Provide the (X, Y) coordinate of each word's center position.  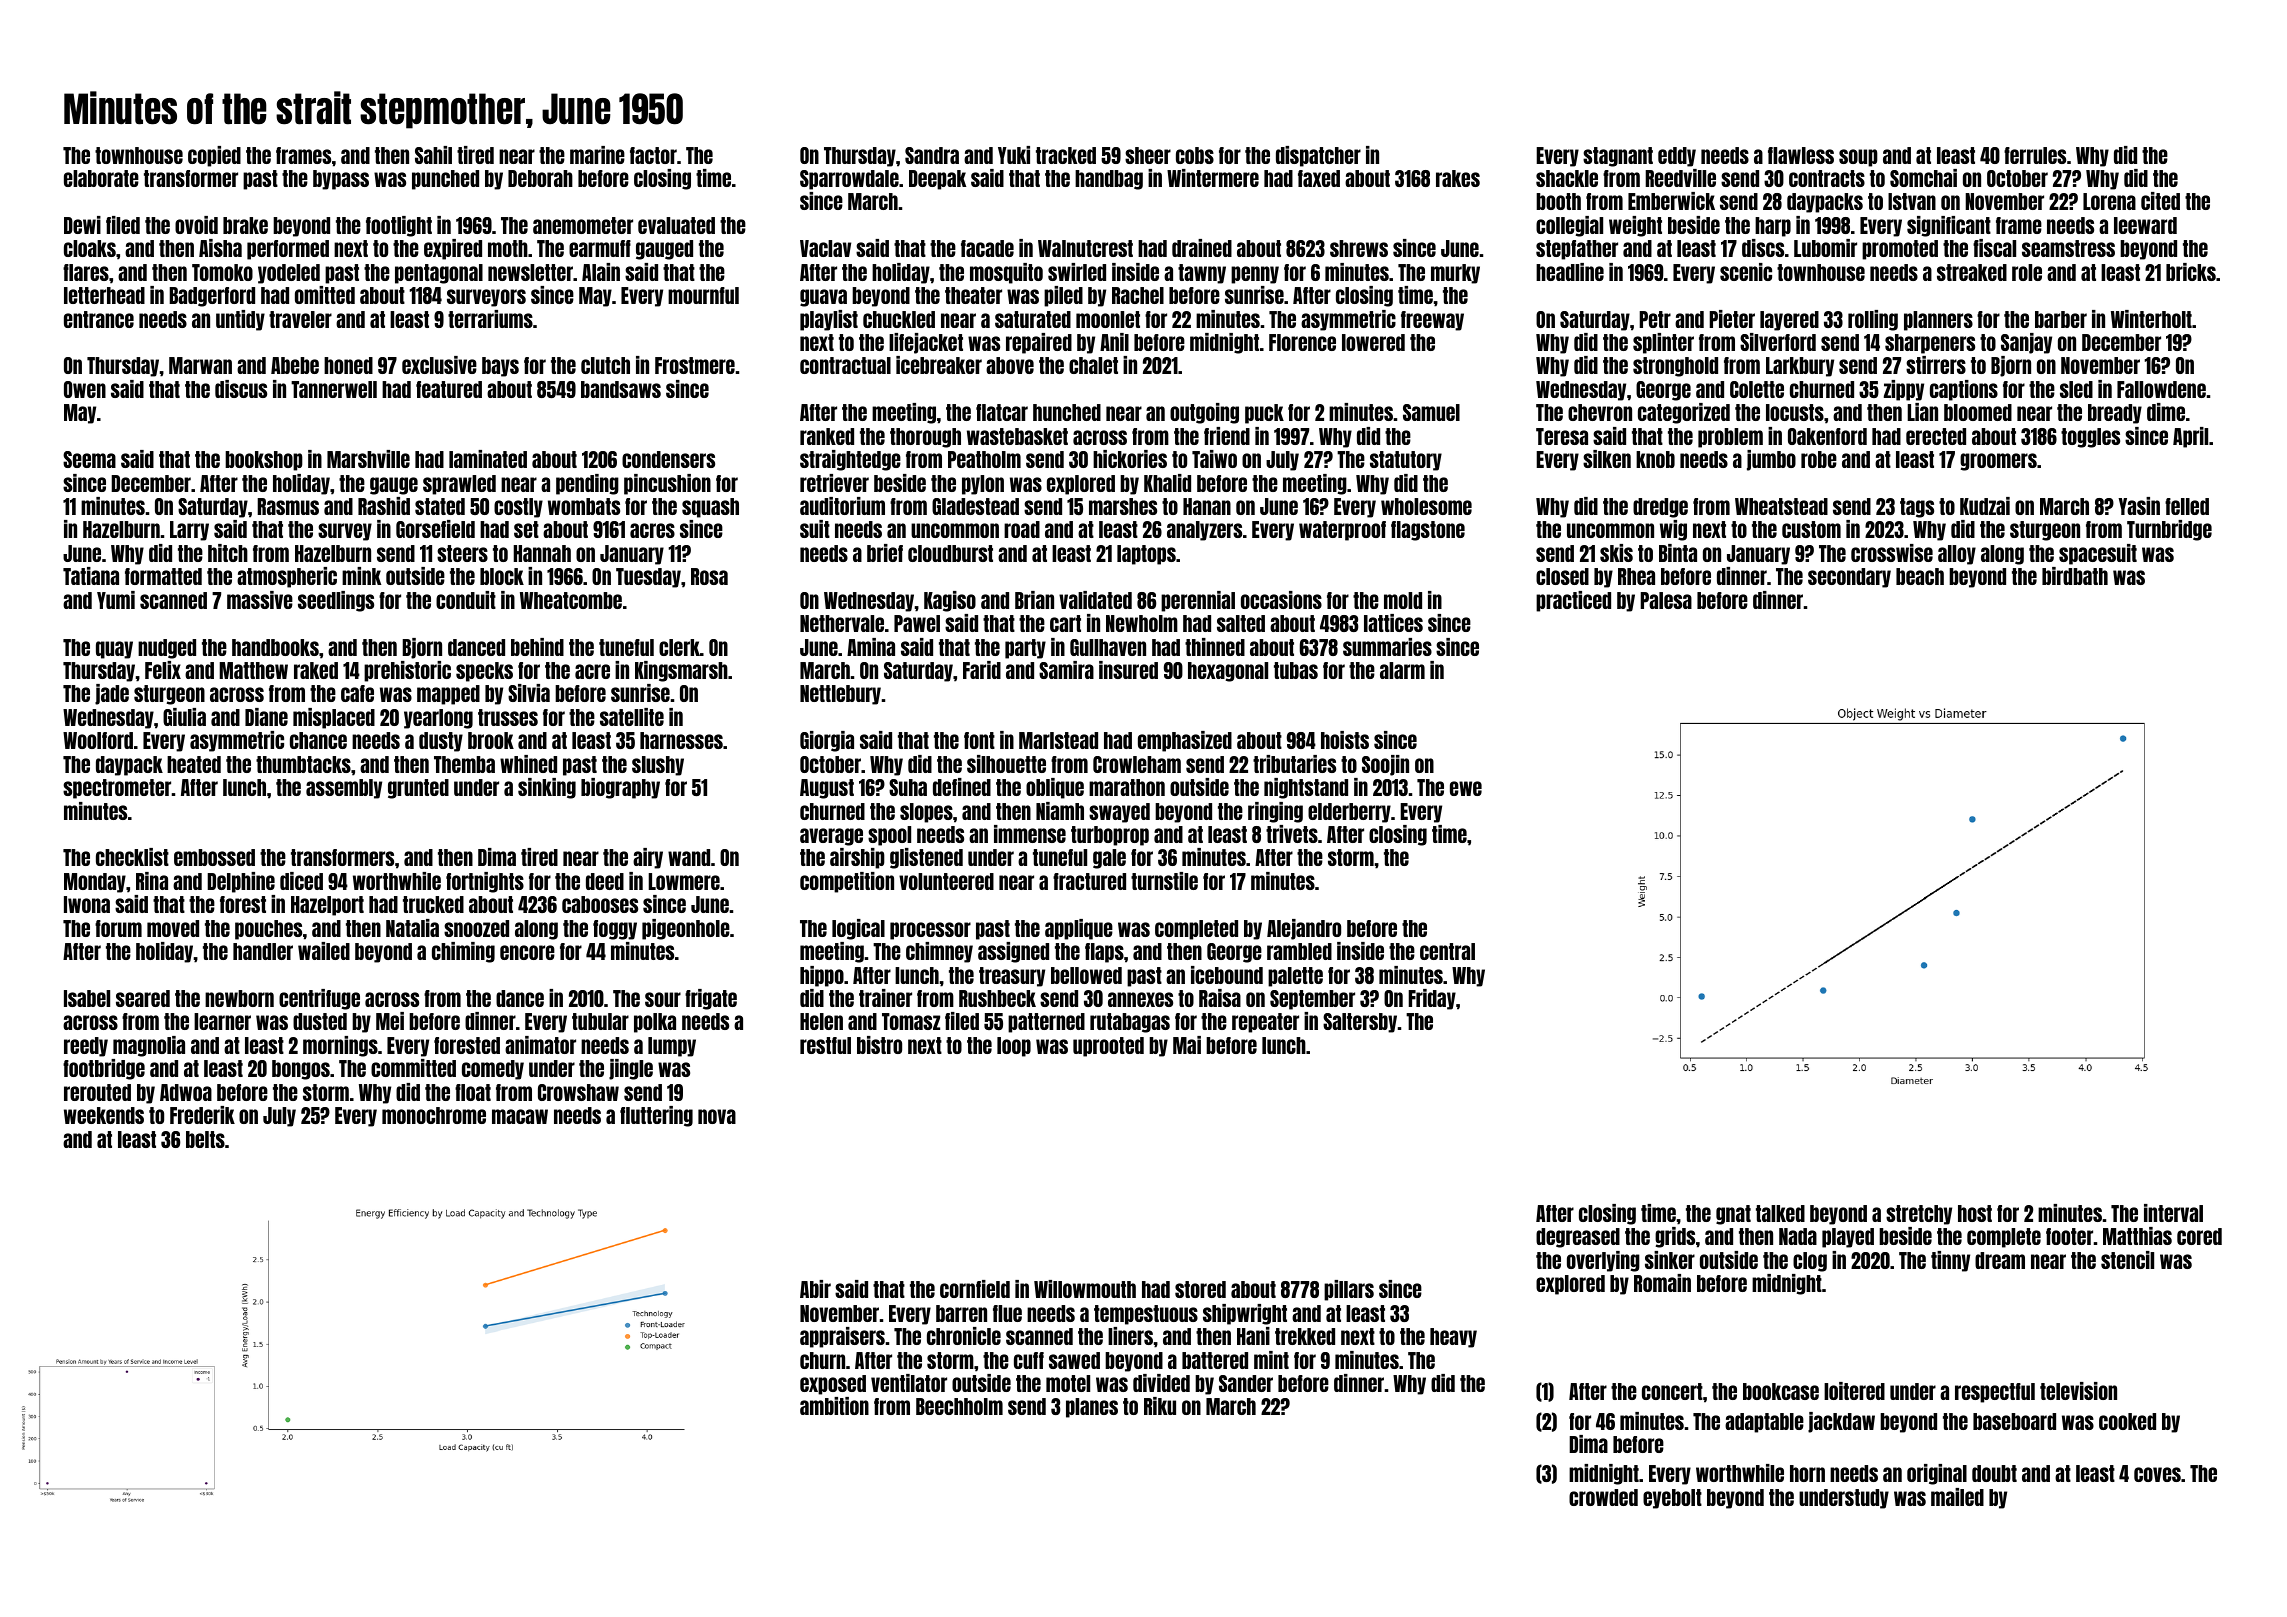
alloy (1957, 555)
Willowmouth (1085, 1289)
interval (2173, 1213)
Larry (189, 531)
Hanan (1207, 506)
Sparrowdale (849, 180)
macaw (520, 1116)
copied (214, 156)
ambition (834, 1406)
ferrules (2035, 155)
